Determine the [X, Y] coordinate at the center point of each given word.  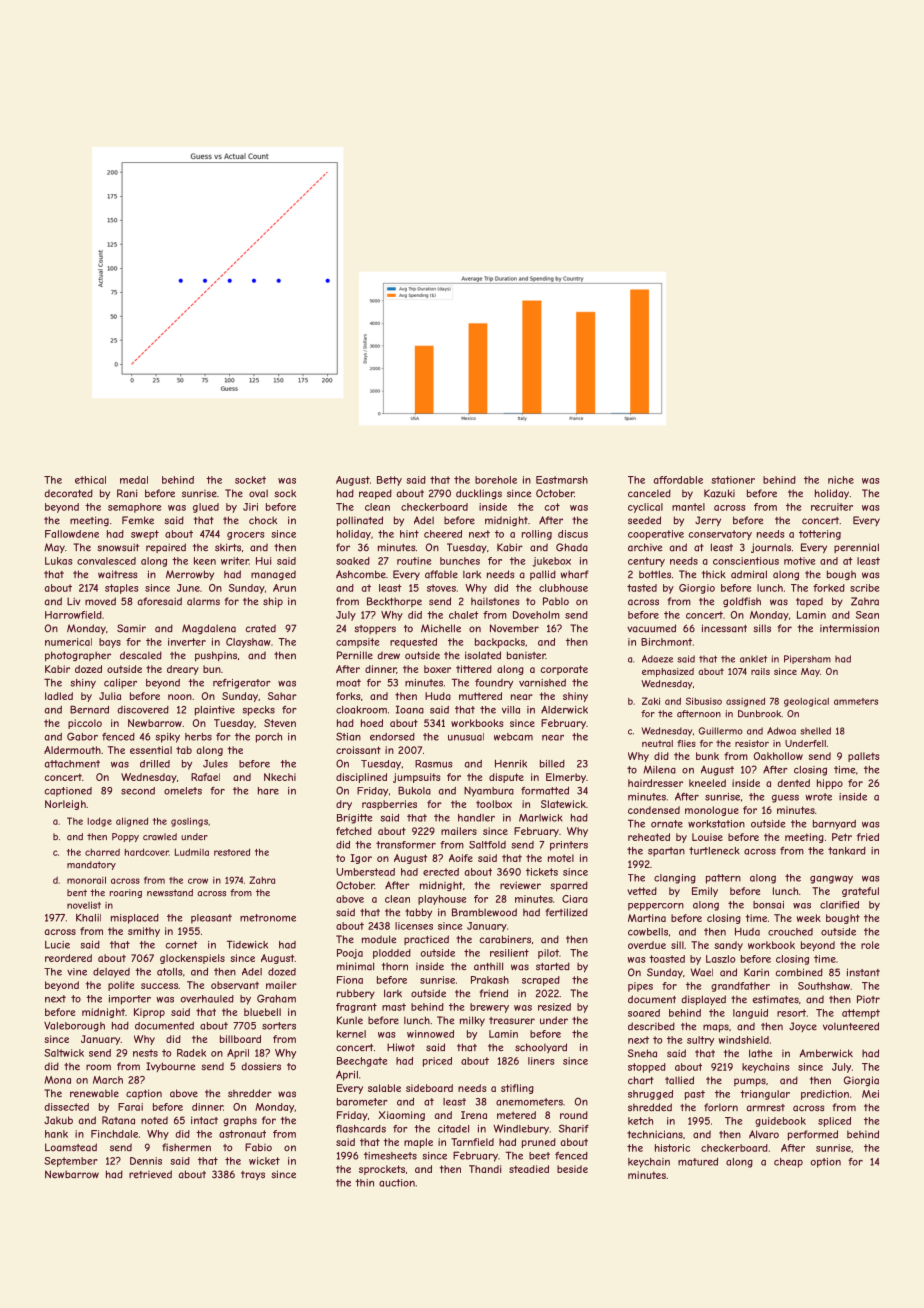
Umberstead [365, 872]
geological [806, 702]
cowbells [648, 932]
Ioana [410, 709]
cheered [443, 534]
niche [841, 480]
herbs [198, 737]
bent [77, 893]
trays [253, 1175]
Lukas [59, 561]
